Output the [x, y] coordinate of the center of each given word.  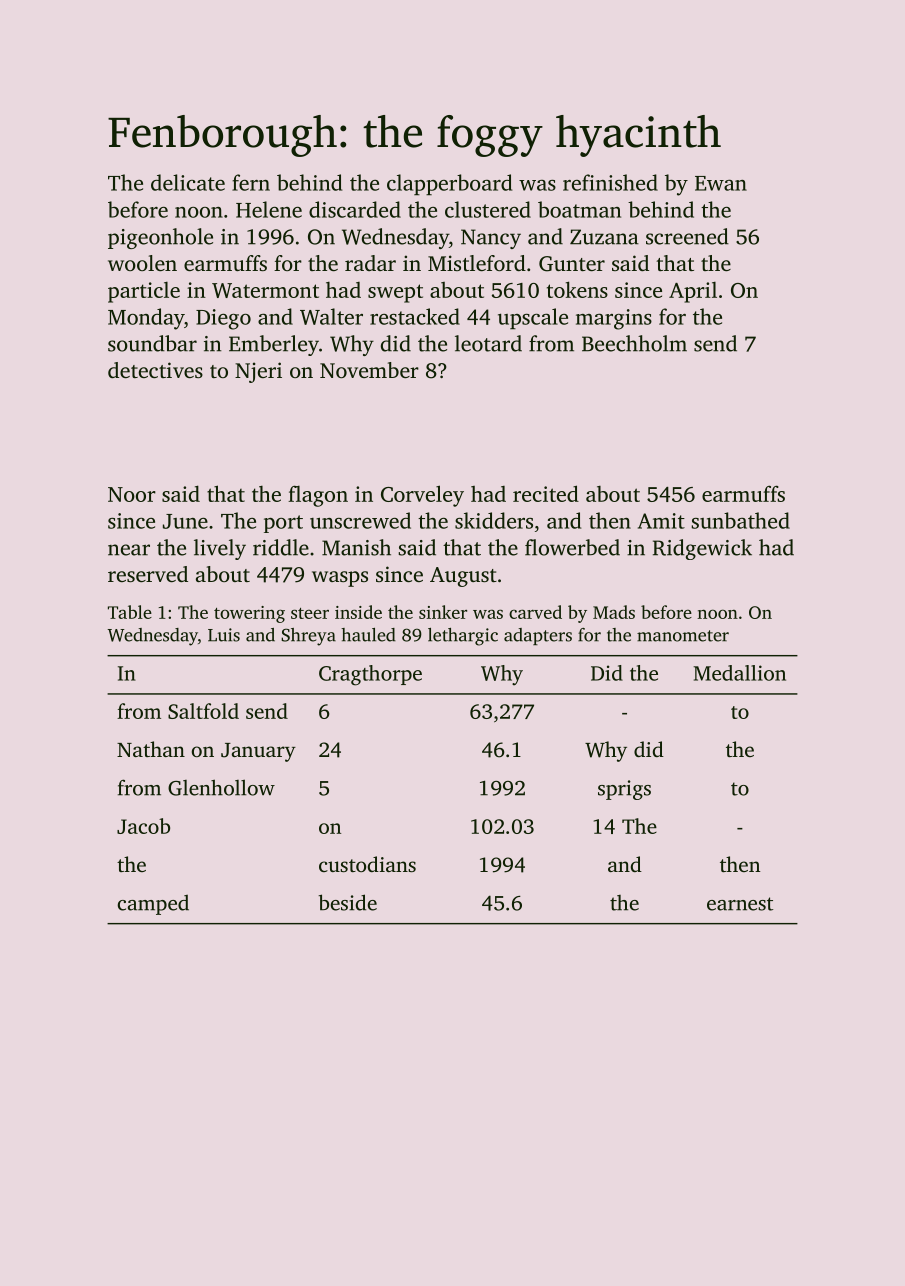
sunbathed [740, 520]
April [693, 292]
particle [144, 292]
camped [153, 905]
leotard [488, 343]
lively [220, 549]
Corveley [422, 496]
